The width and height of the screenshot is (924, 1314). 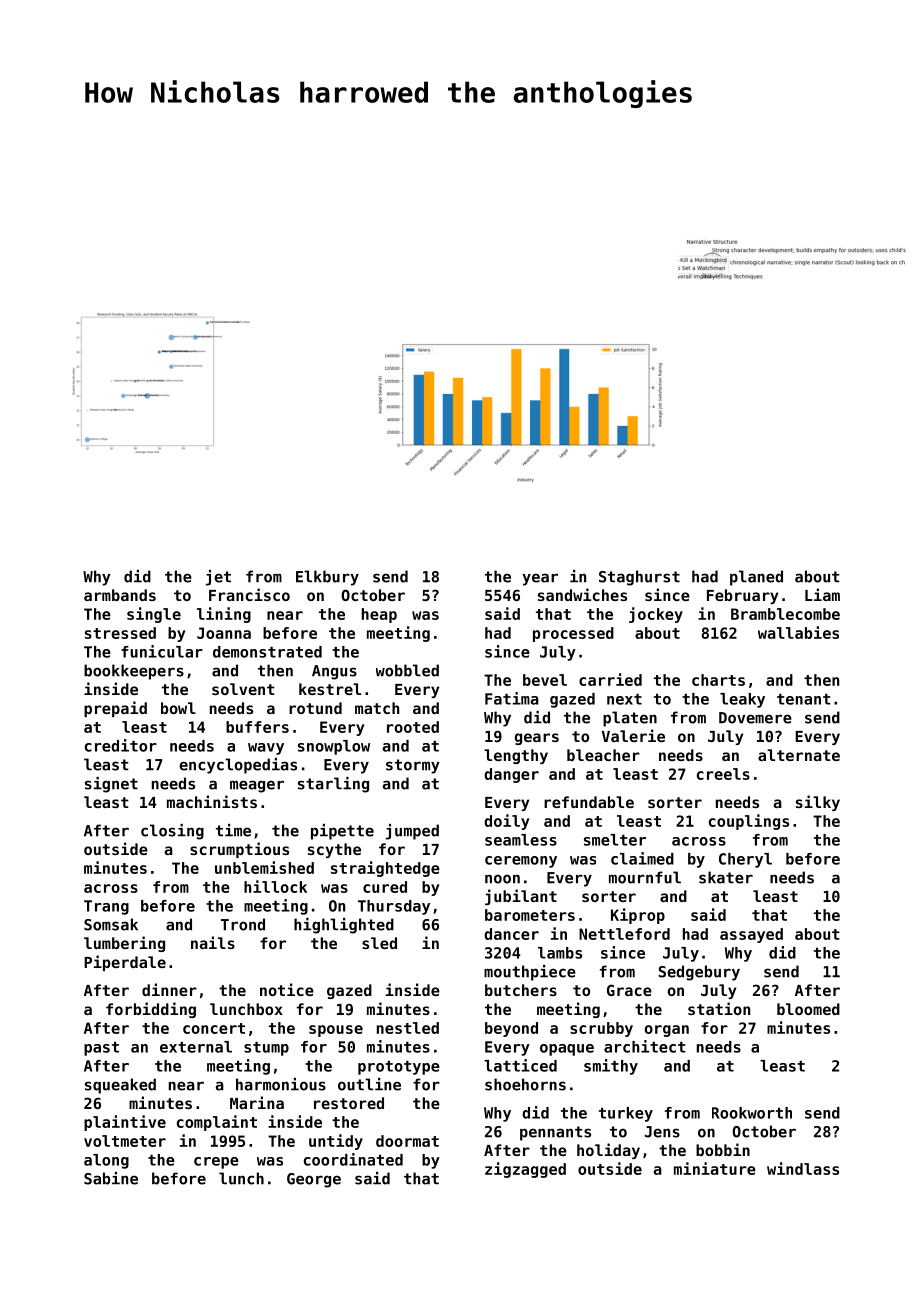 What do you see at coordinates (719, 1008) in the screenshot?
I see `station` at bounding box center [719, 1008].
